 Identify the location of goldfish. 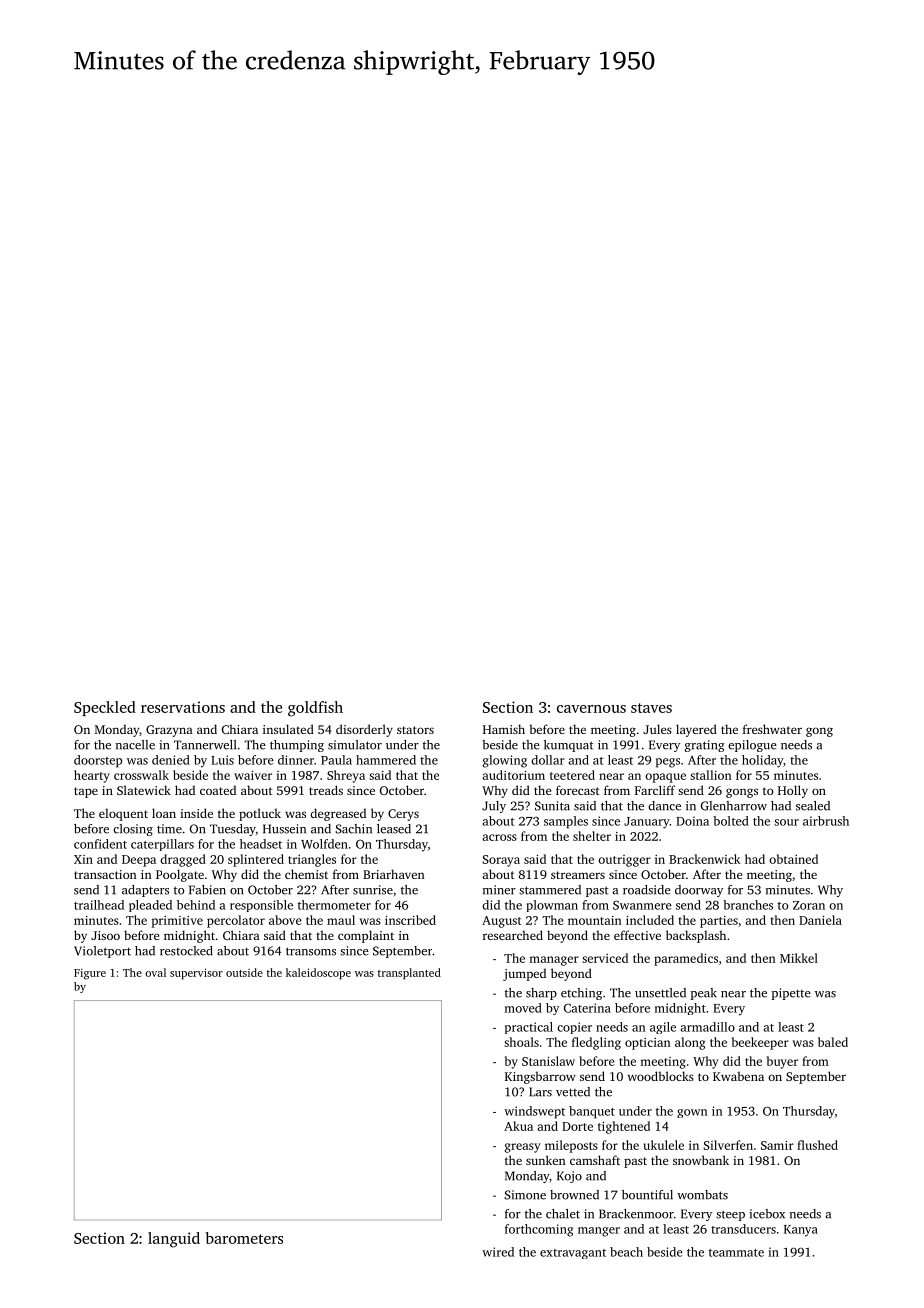
(315, 709).
